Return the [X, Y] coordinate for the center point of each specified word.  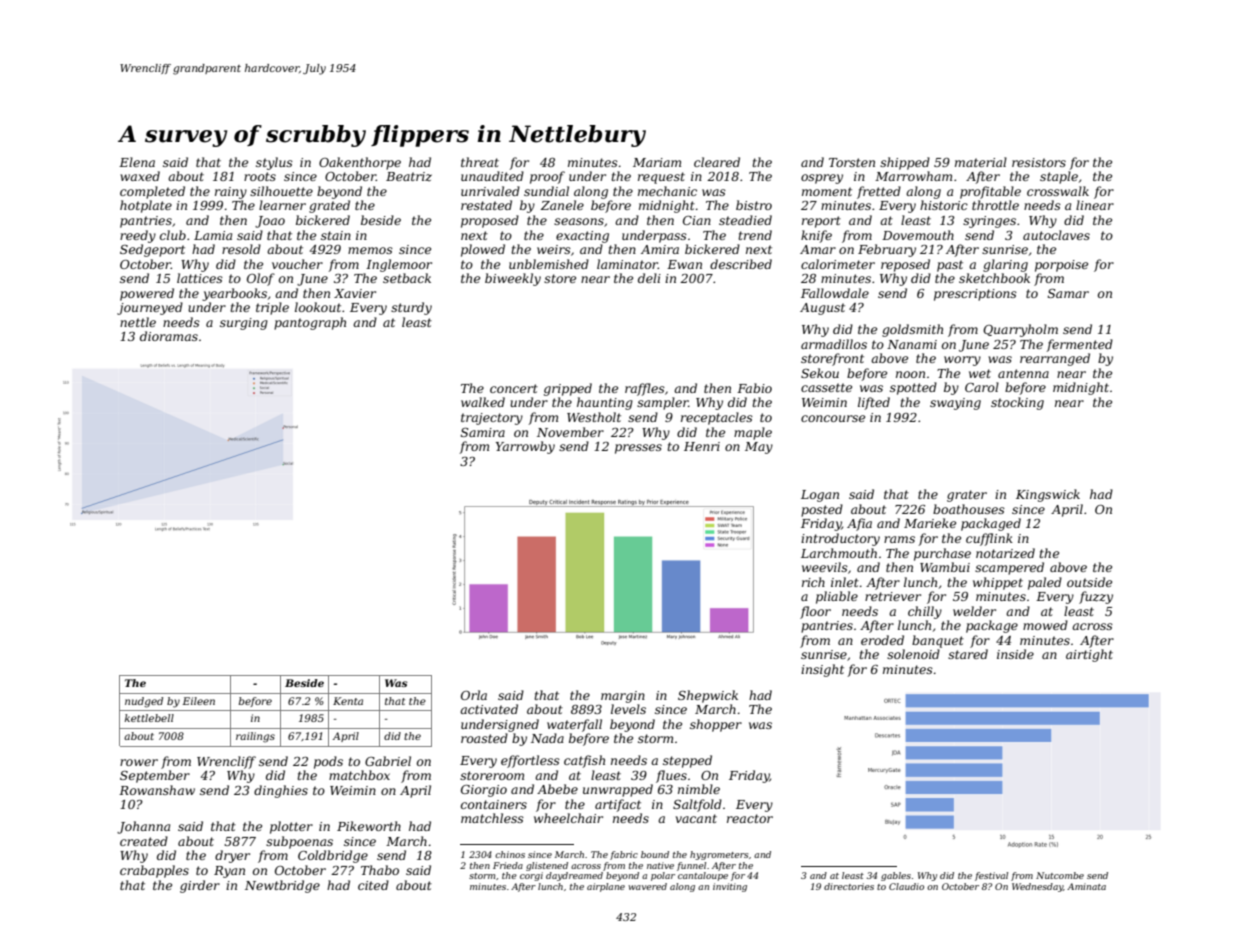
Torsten [852, 162]
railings [255, 737]
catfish [584, 761]
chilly [925, 612]
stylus [274, 163]
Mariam [657, 162]
